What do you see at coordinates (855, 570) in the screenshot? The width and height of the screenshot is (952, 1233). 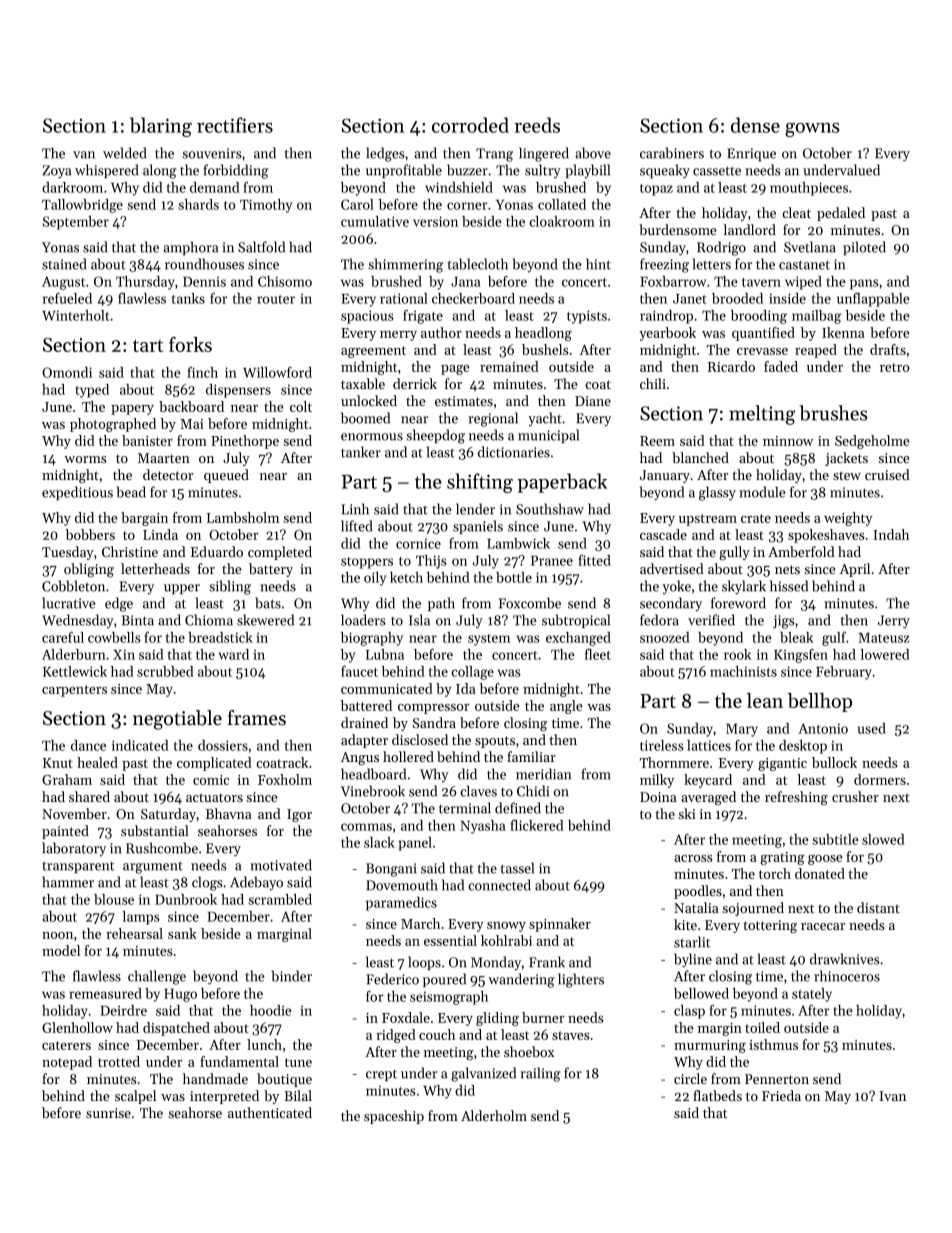 I see `April` at bounding box center [855, 570].
